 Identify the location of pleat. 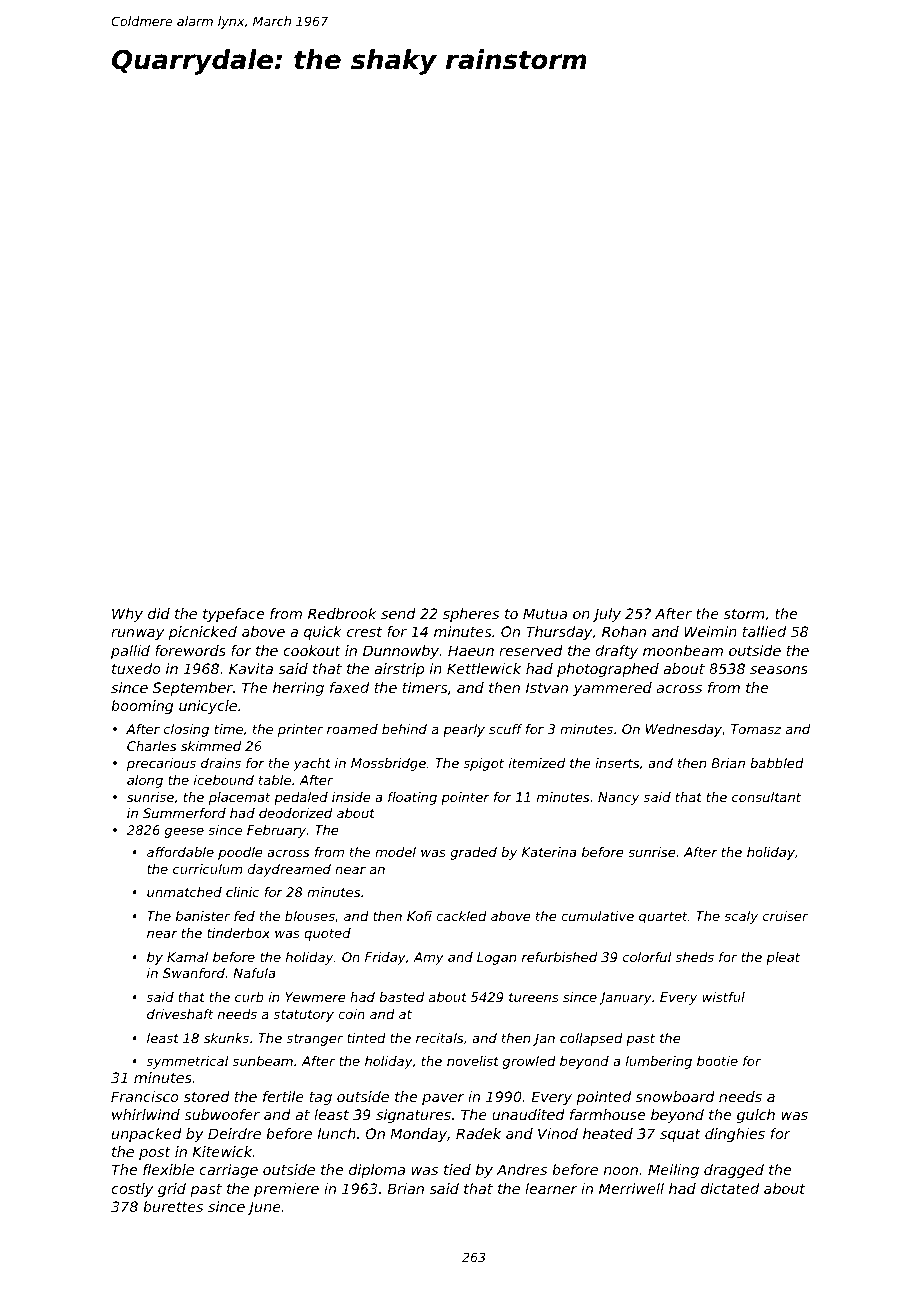
(783, 958).
